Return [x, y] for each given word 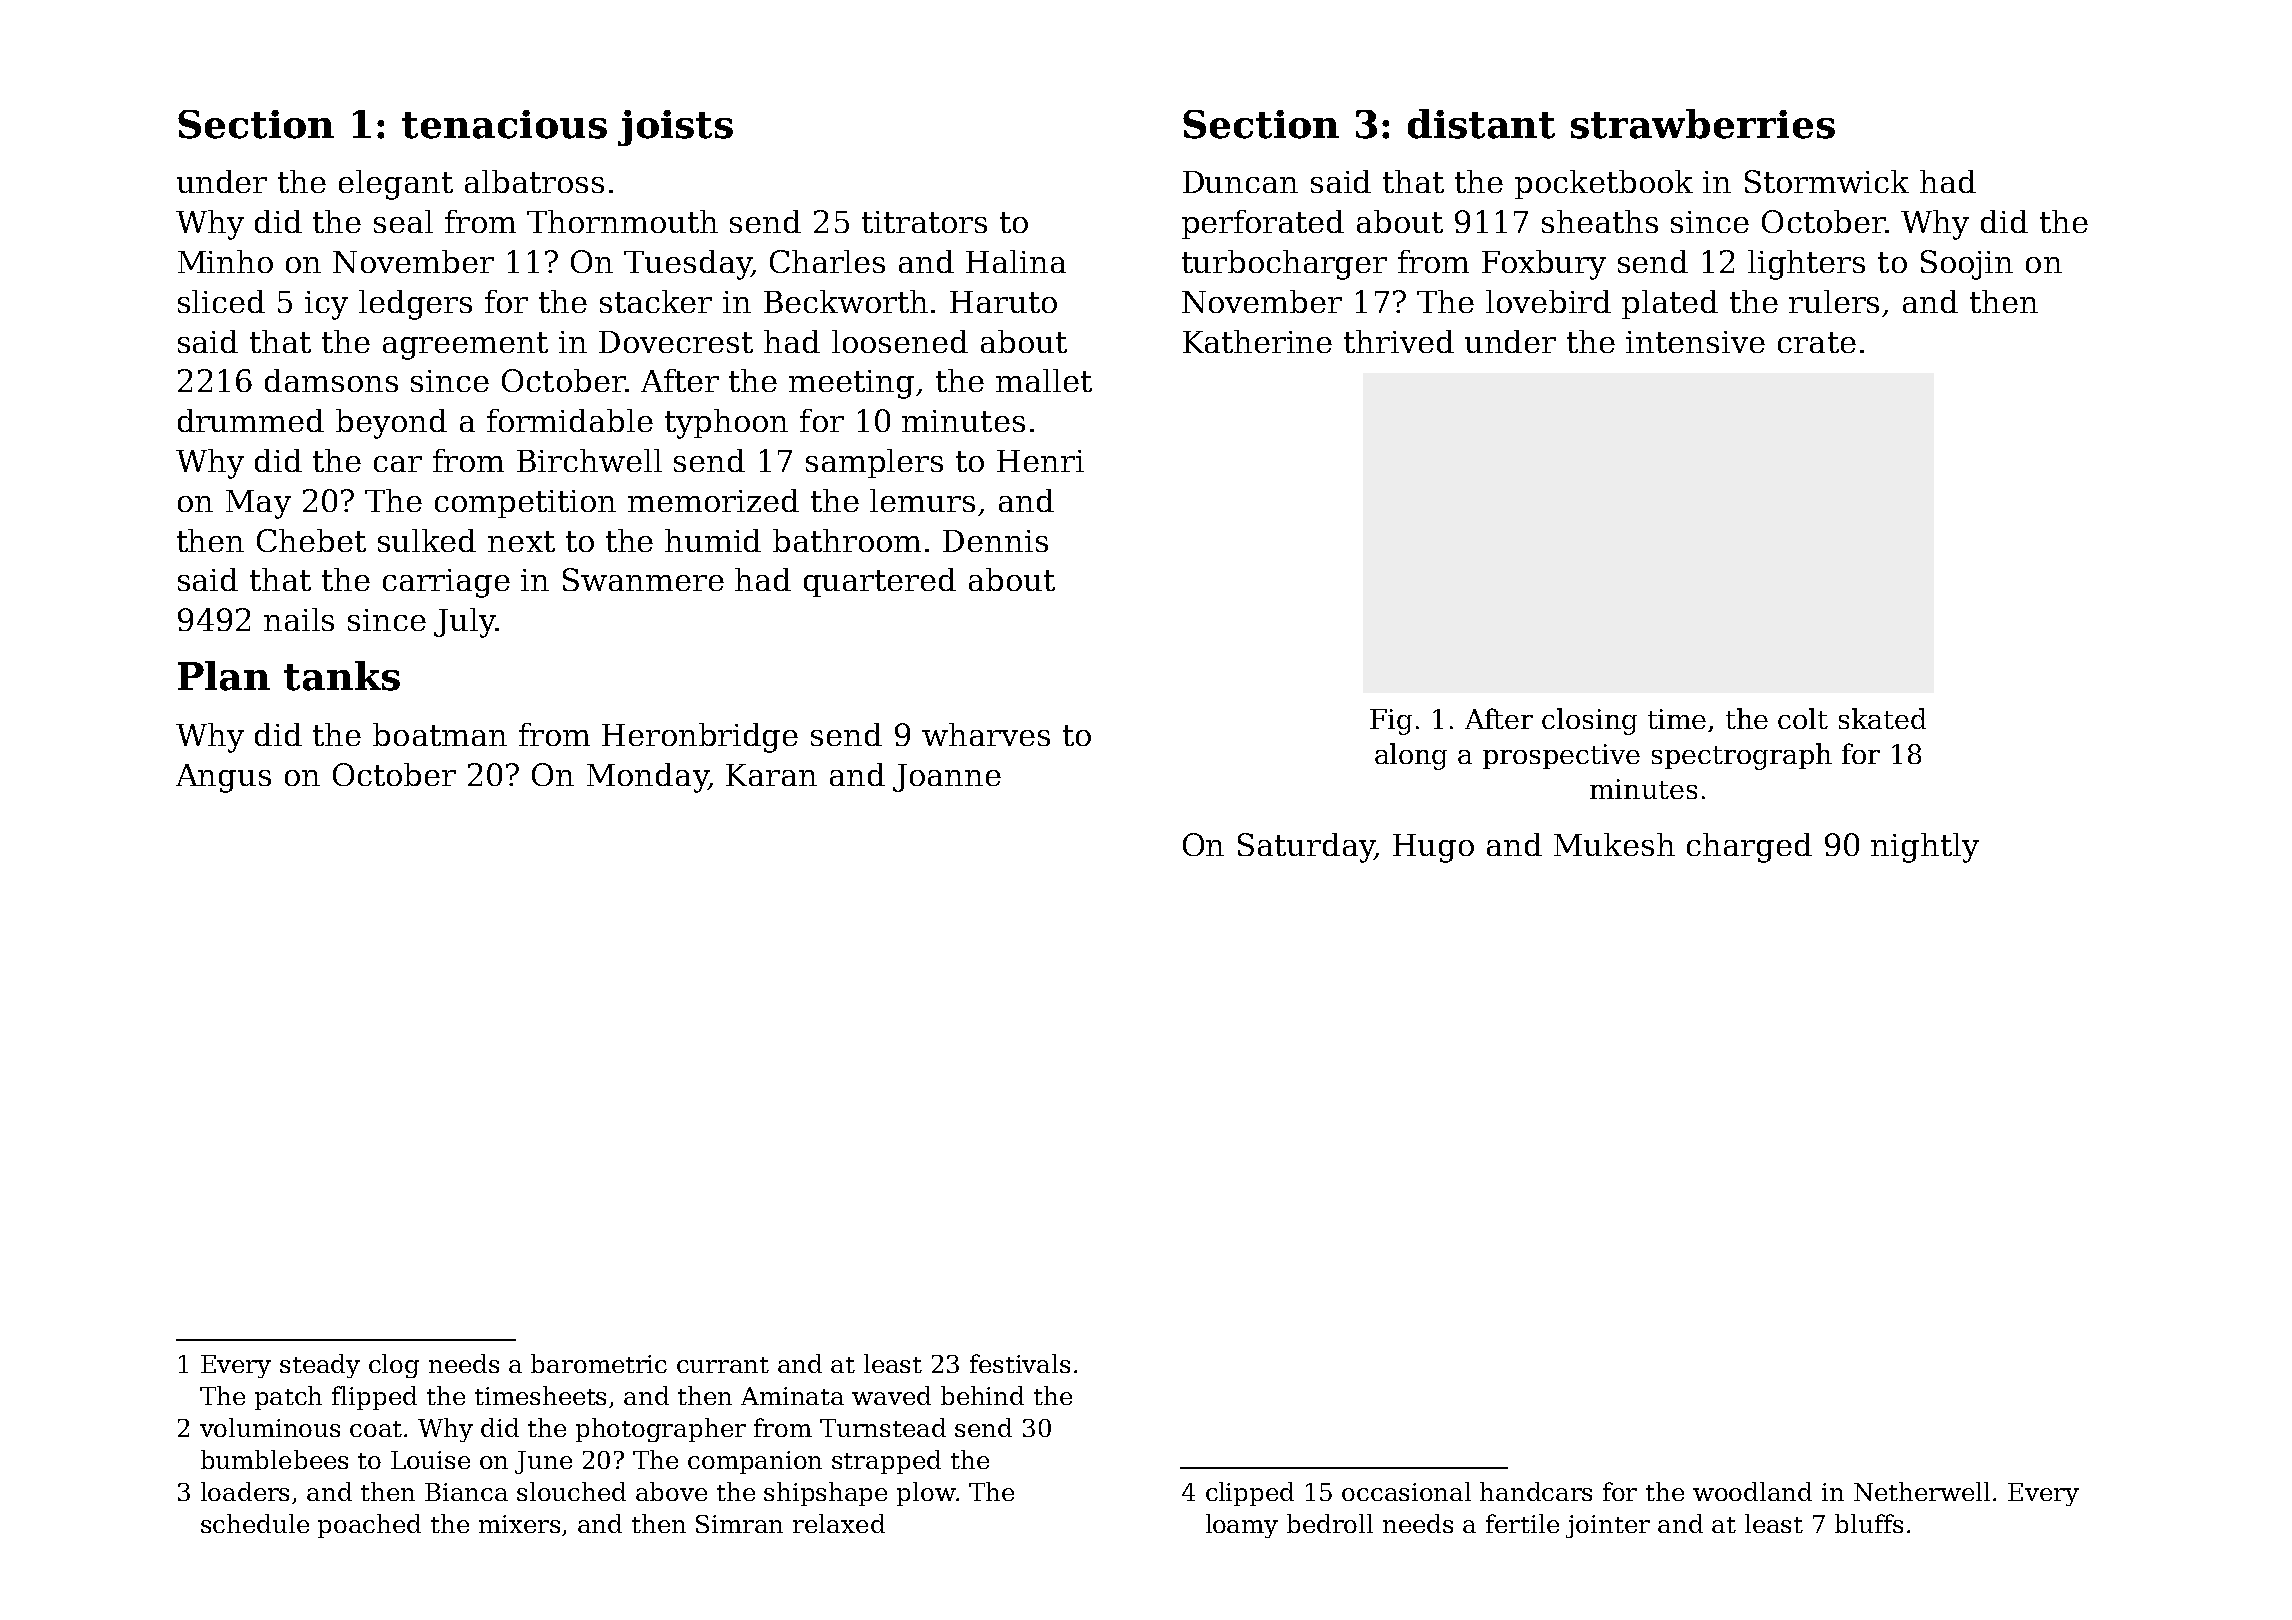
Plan [224, 676]
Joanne [947, 778]
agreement [465, 346]
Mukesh [1614, 844]
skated [1882, 718]
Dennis [995, 541]
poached [369, 1526]
